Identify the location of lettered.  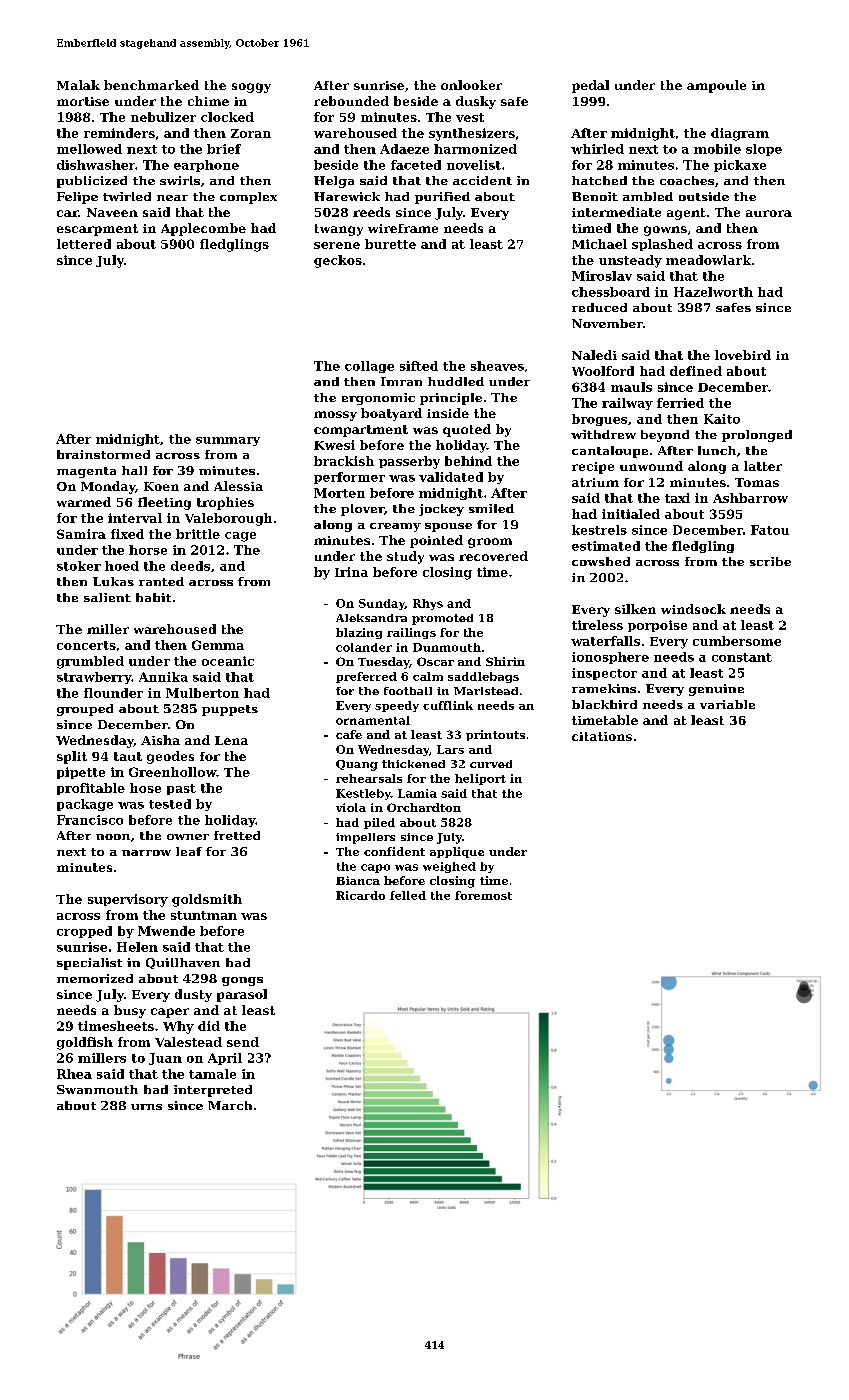
(84, 244).
